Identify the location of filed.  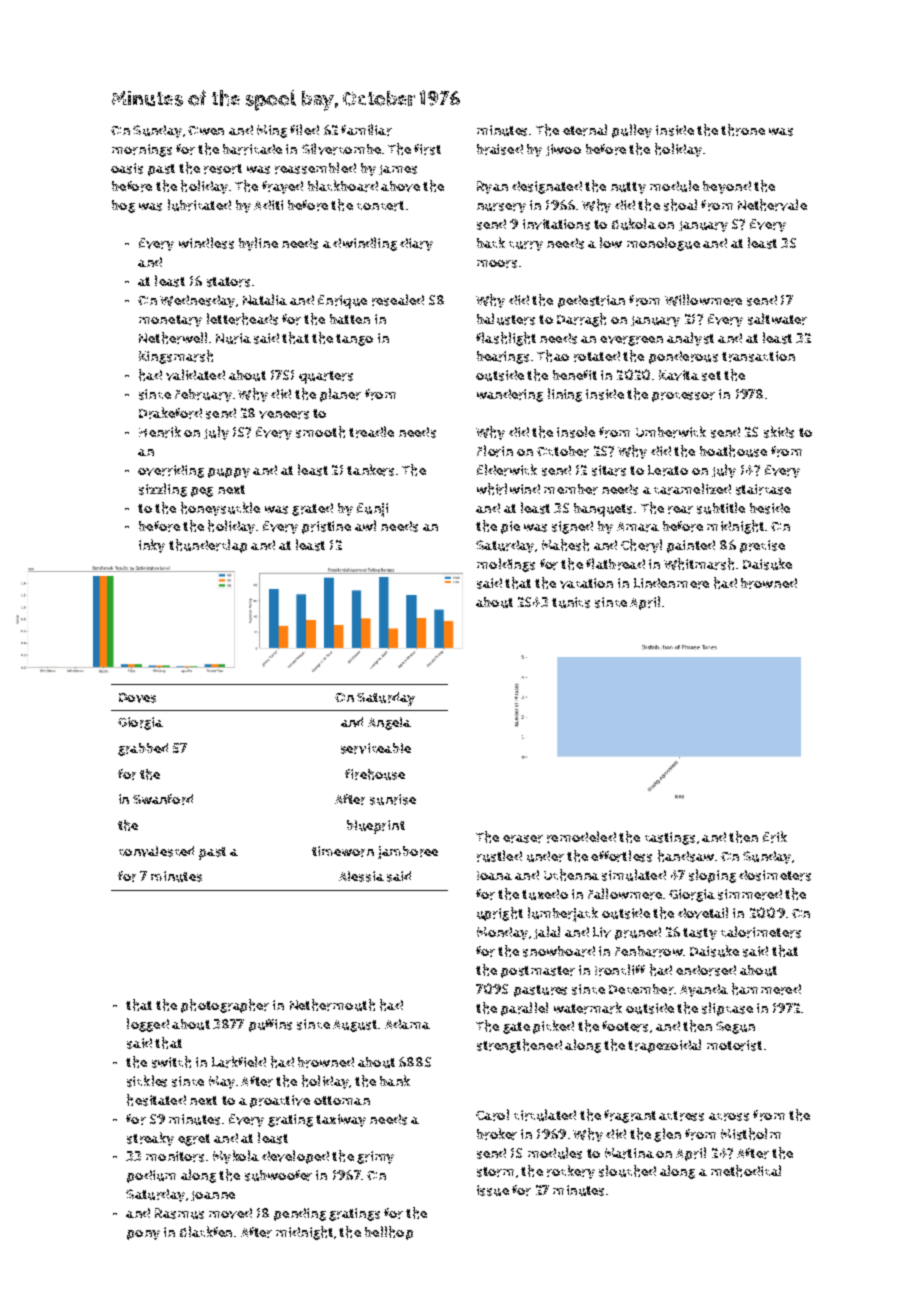
(304, 129).
